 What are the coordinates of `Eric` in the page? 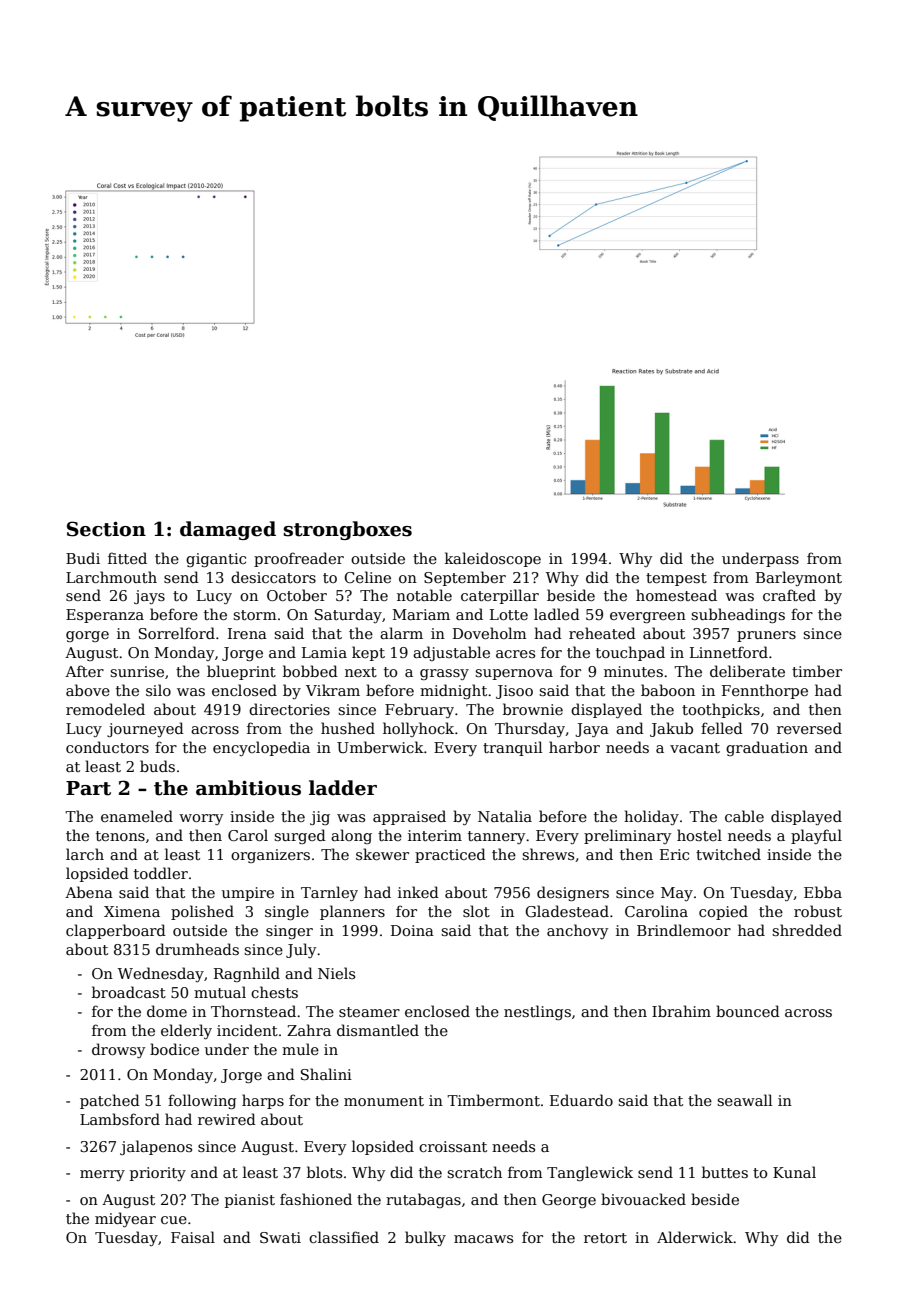 It's located at (674, 854).
